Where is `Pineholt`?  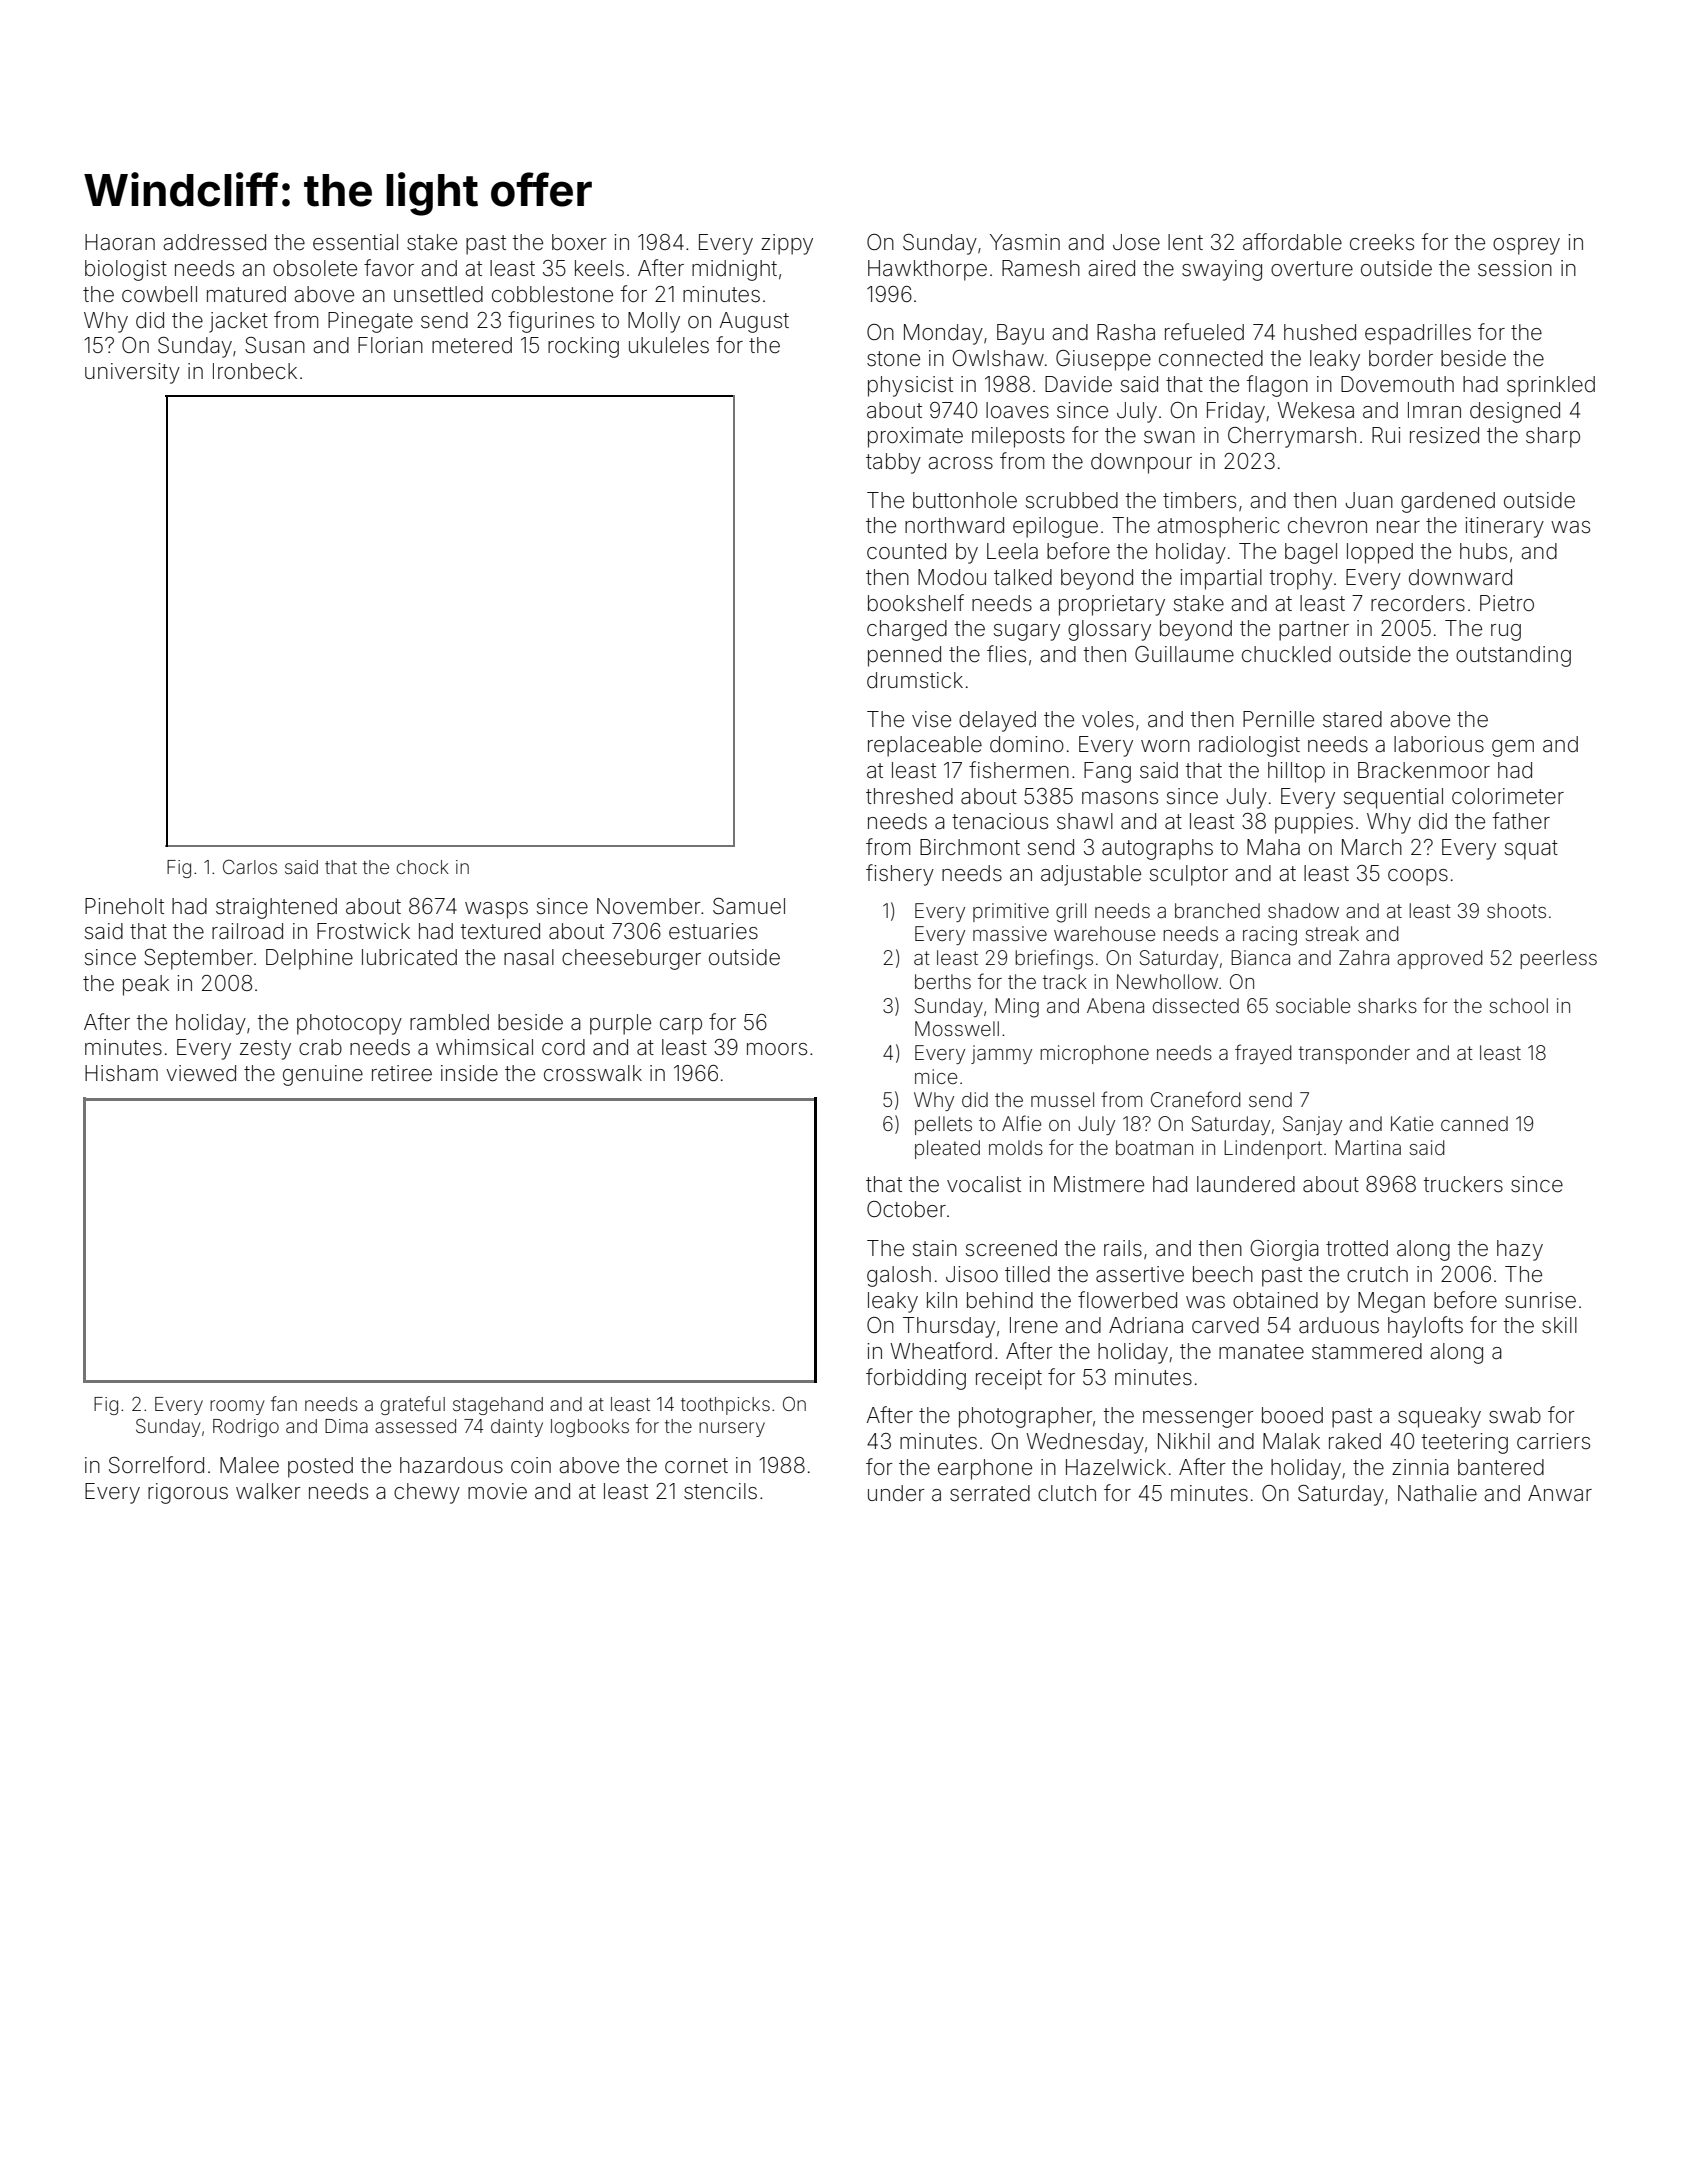
Pineholt is located at coordinates (124, 906).
